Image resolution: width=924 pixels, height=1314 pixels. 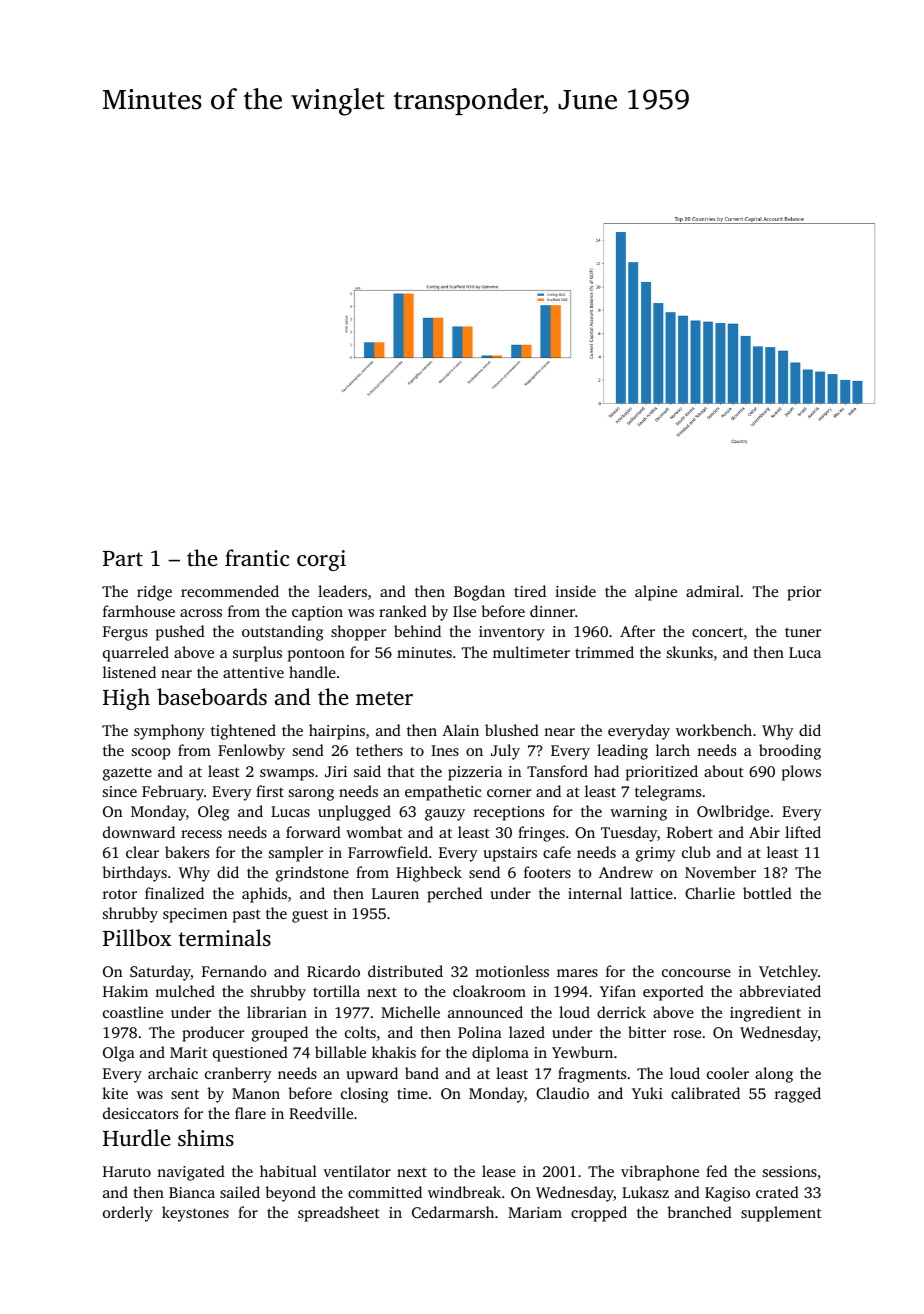 I want to click on closing, so click(x=364, y=1095).
